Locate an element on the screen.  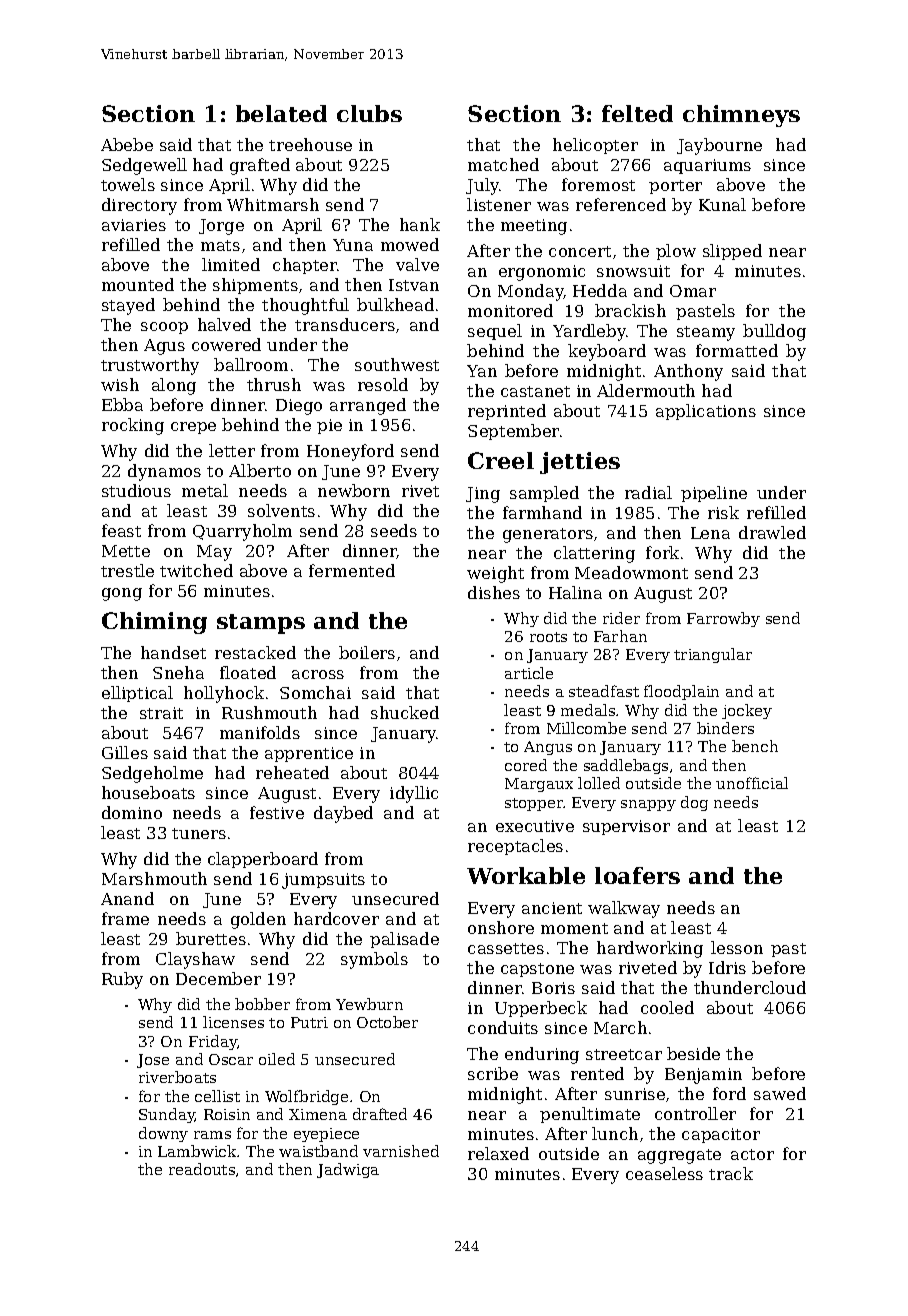
loafers is located at coordinates (637, 875).
